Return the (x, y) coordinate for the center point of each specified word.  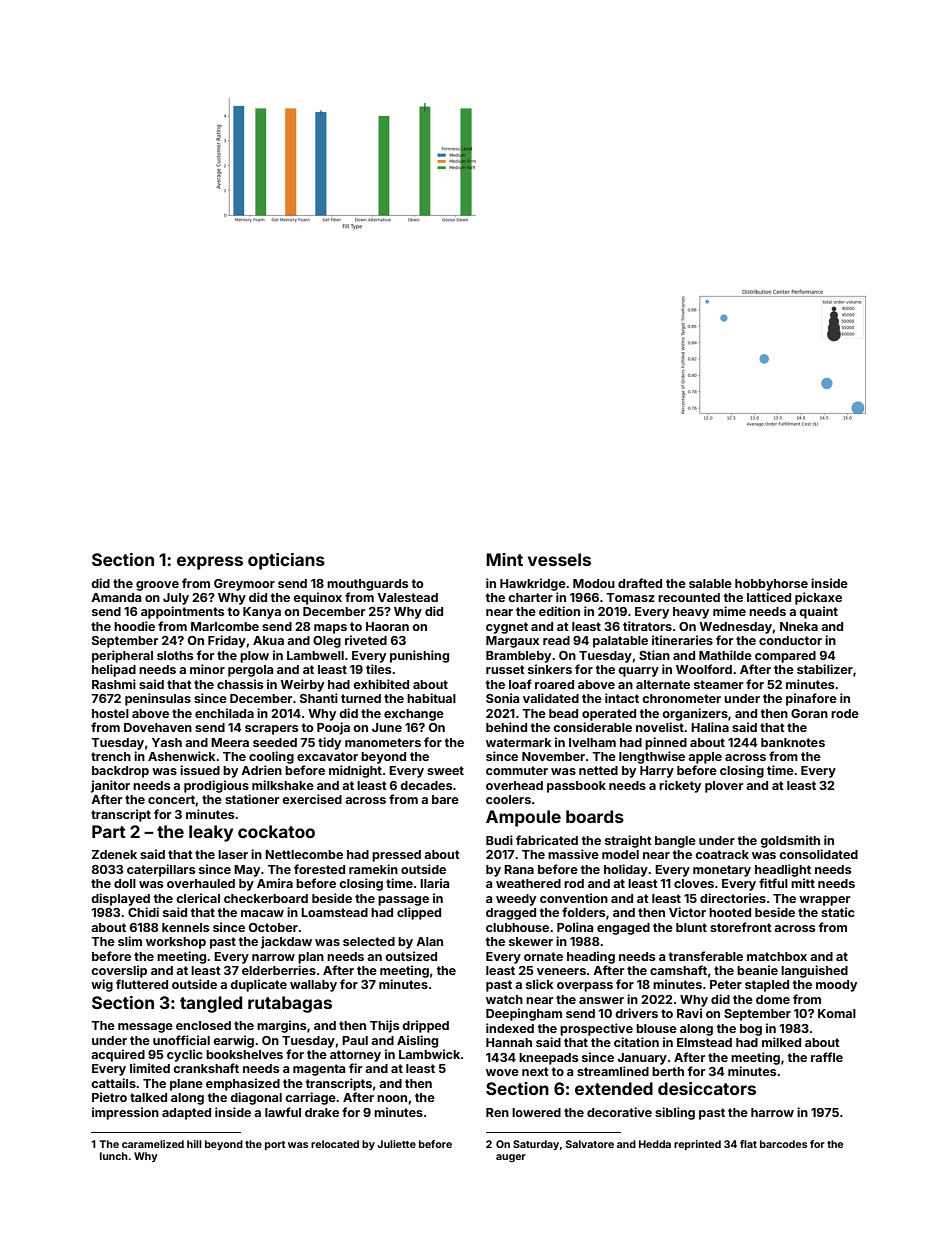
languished (814, 971)
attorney (355, 1056)
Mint (504, 559)
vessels (559, 559)
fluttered (142, 984)
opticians (286, 561)
